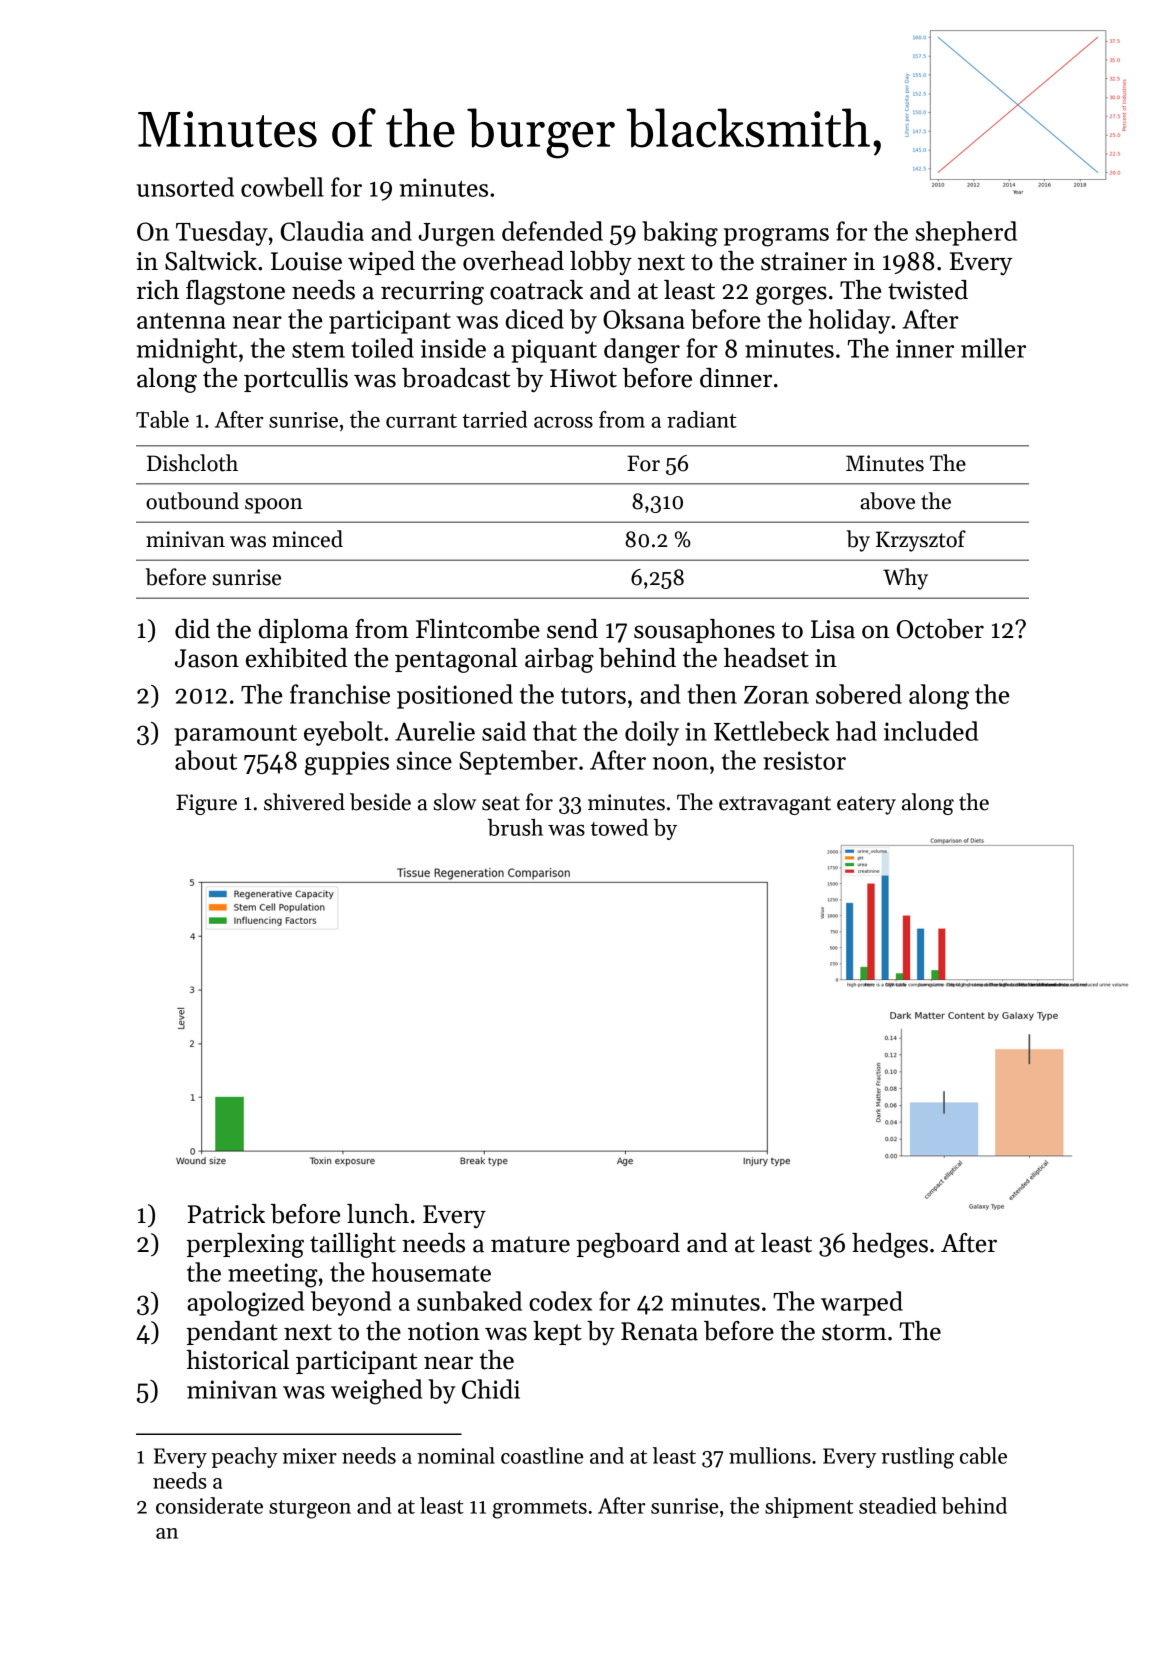 The width and height of the screenshot is (1165, 1654). Describe the element at coordinates (226, 1214) in the screenshot. I see `Patrick` at that location.
